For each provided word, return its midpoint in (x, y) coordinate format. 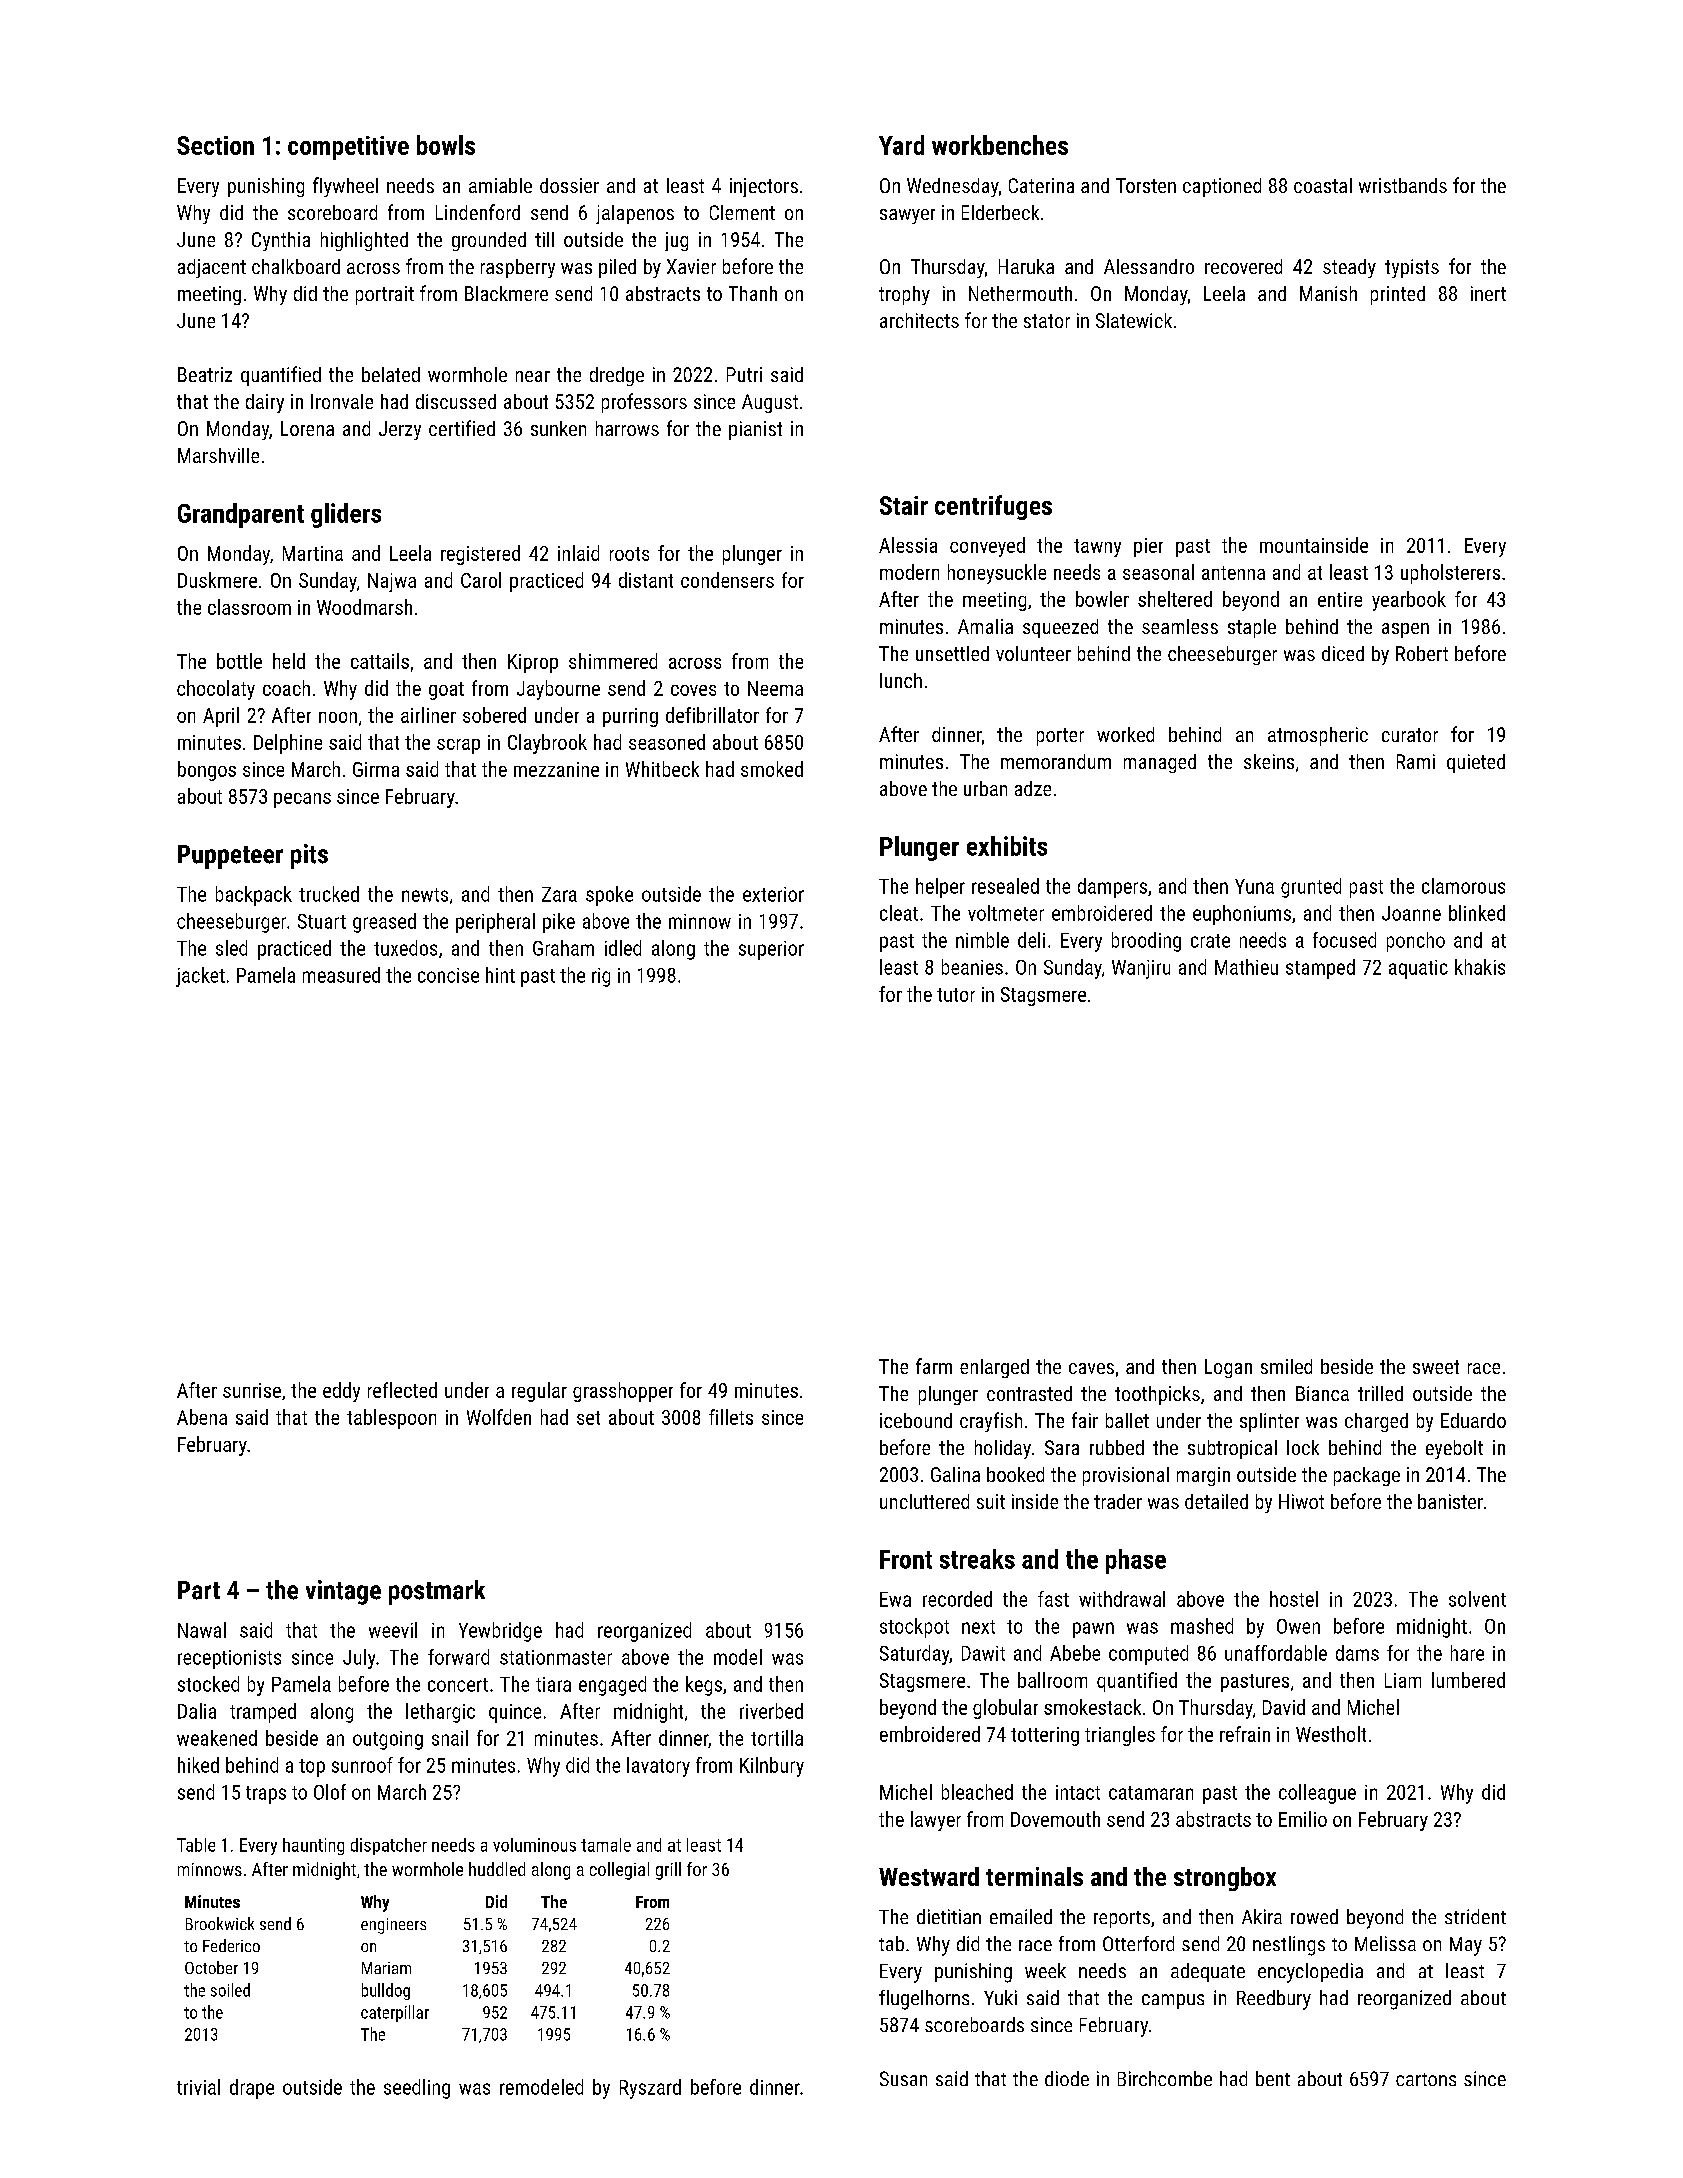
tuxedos (405, 948)
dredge (617, 376)
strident (1475, 1916)
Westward (929, 1876)
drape (252, 2089)
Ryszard (650, 2089)
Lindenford (478, 212)
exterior (773, 894)
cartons (1426, 2079)
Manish (1328, 293)
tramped (263, 1713)
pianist (755, 430)
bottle (239, 661)
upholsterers (1450, 574)
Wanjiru (1141, 969)
